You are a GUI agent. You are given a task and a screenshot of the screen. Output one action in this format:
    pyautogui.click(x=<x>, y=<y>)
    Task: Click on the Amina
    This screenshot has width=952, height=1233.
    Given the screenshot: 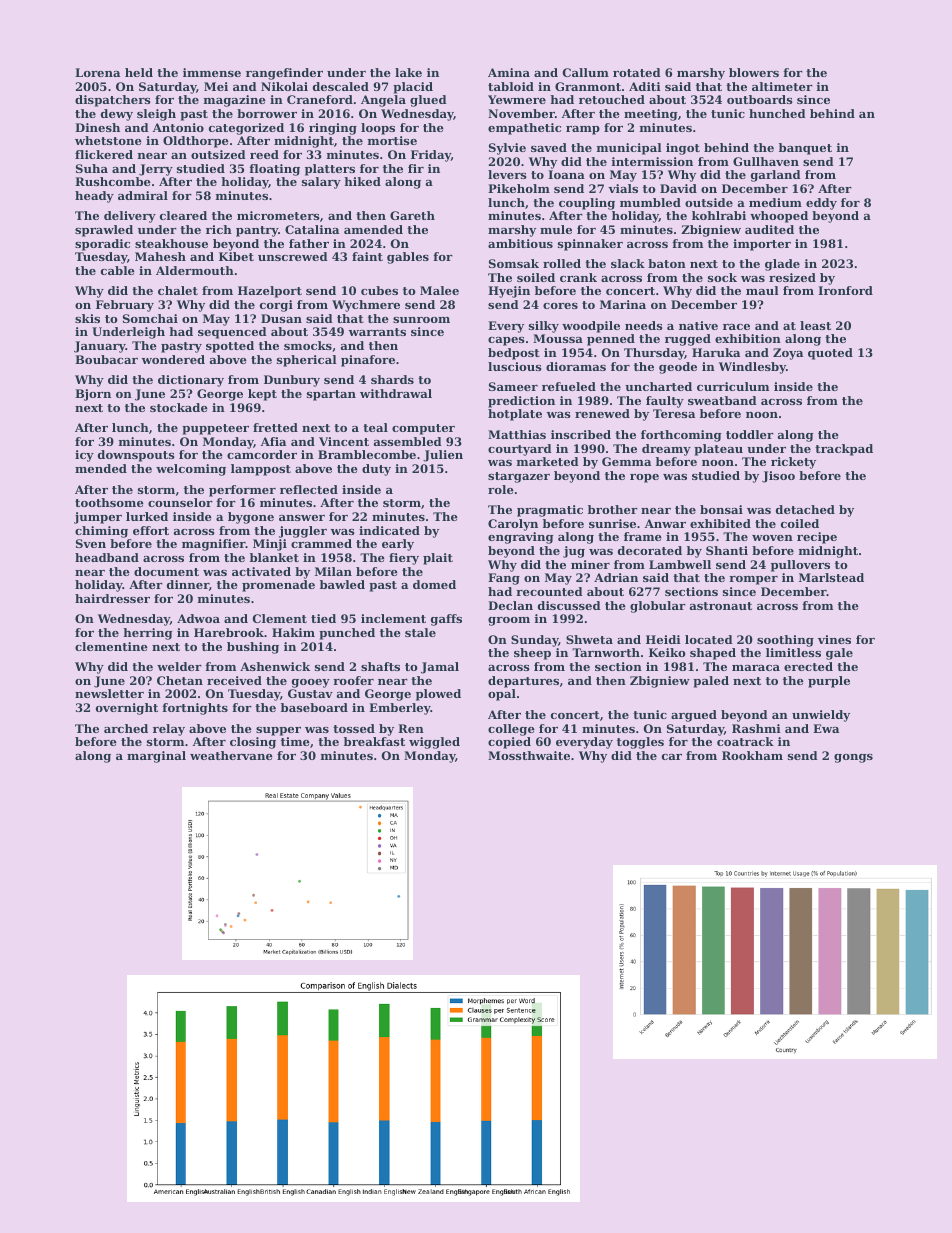 What is the action you would take?
    pyautogui.click(x=509, y=72)
